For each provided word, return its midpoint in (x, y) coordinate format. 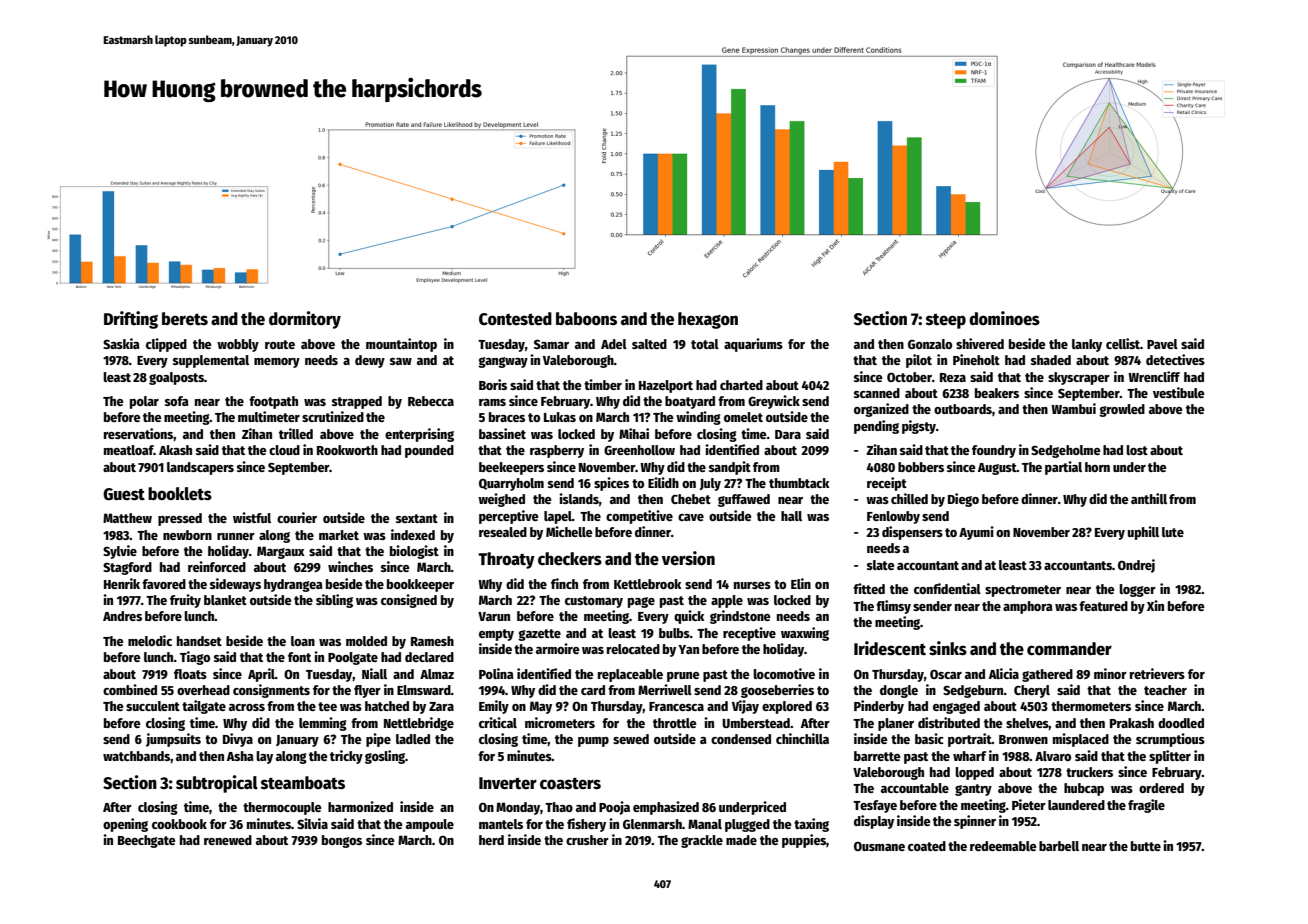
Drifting (131, 320)
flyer (367, 691)
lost (1137, 450)
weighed (501, 500)
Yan (688, 649)
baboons (586, 319)
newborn (187, 535)
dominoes (1004, 318)
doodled (1181, 723)
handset (199, 641)
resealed (503, 532)
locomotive (784, 673)
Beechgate (147, 841)
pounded (429, 451)
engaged (956, 707)
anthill (1149, 498)
